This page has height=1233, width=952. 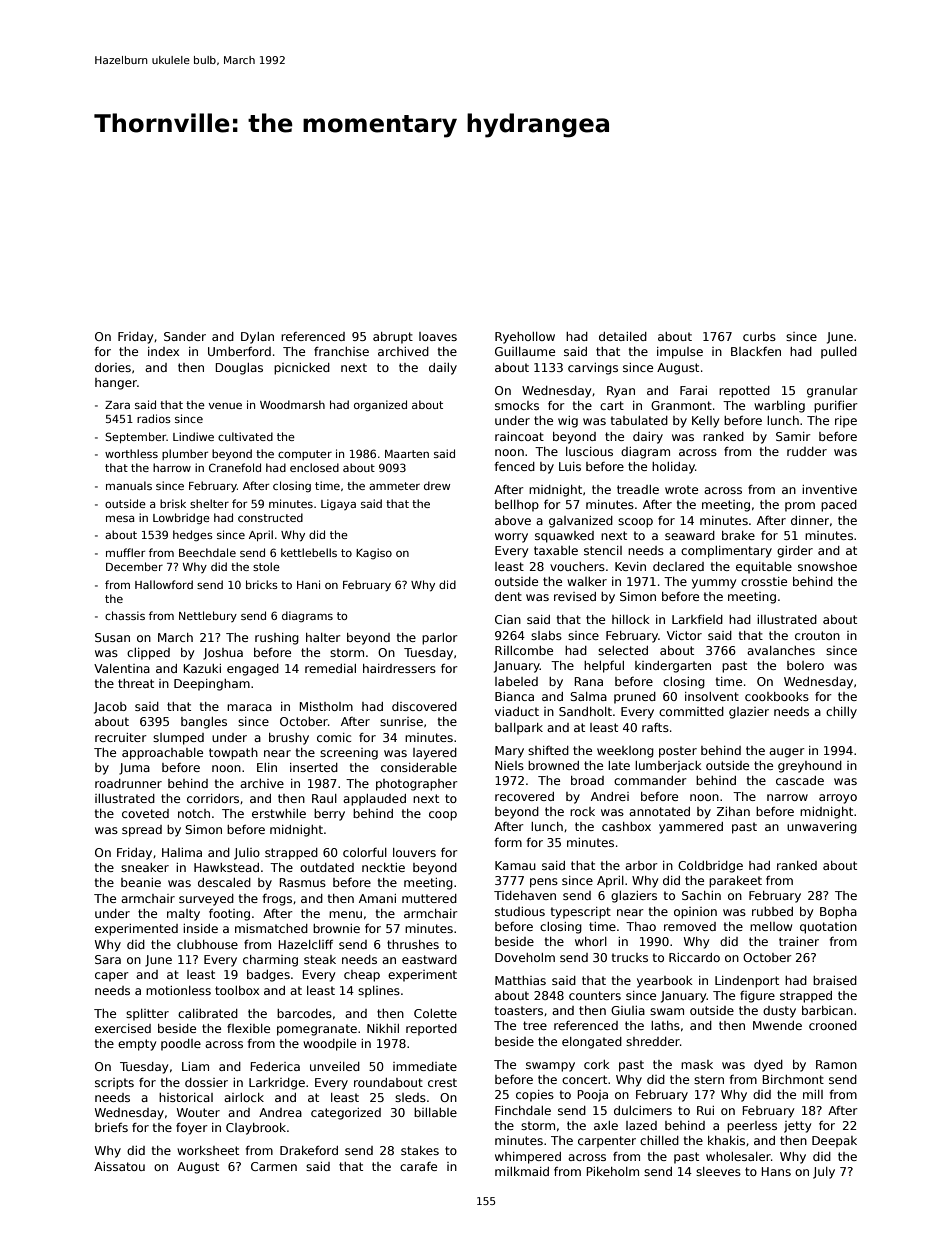 I want to click on viaduct, so click(x=517, y=711).
